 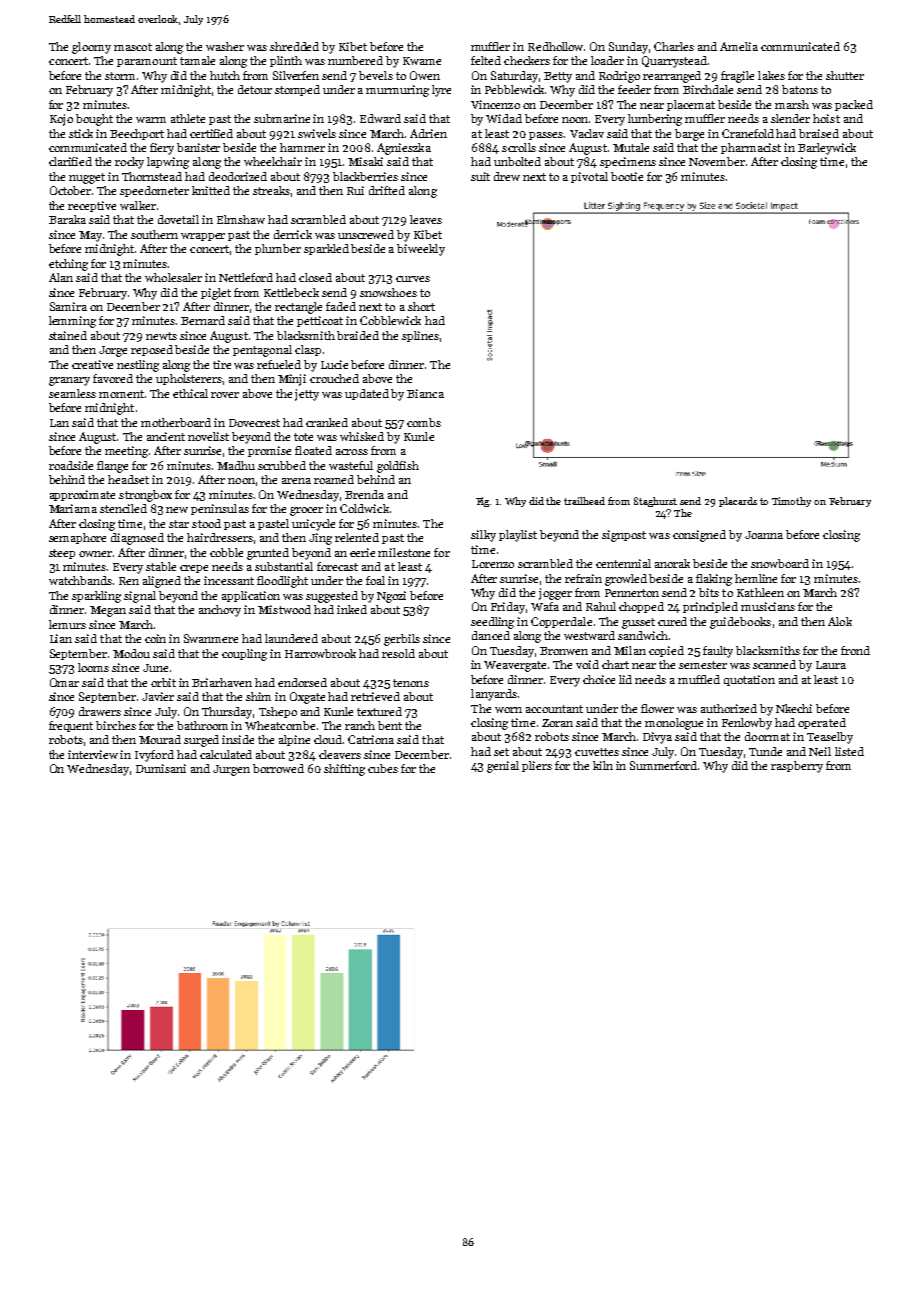 What do you see at coordinates (627, 176) in the image?
I see `bootie` at bounding box center [627, 176].
